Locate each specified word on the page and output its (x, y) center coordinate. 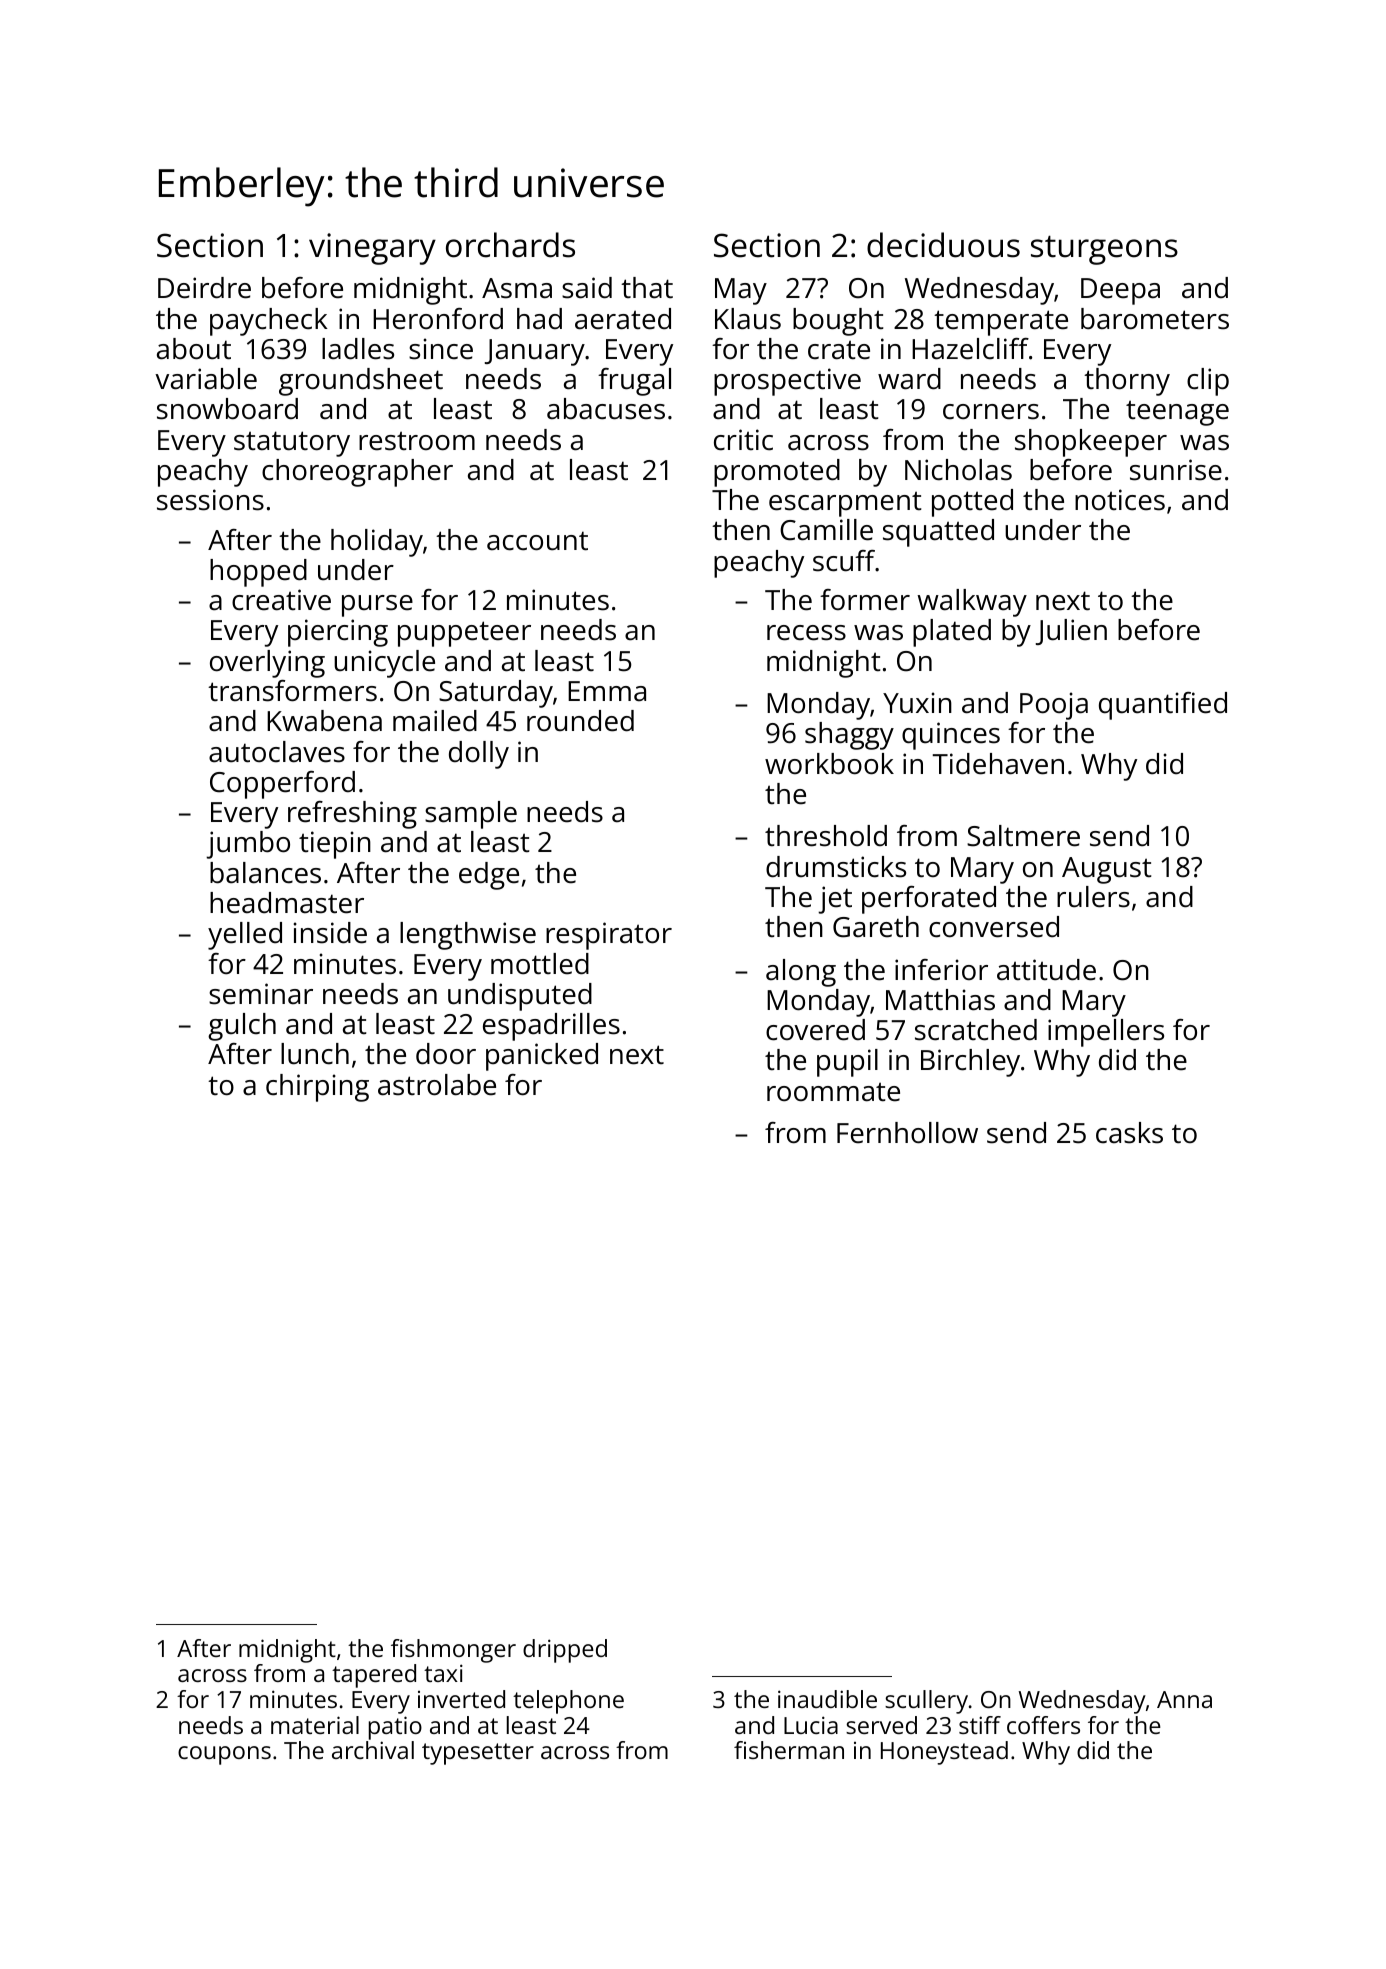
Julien (1071, 632)
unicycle (384, 664)
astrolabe (437, 1085)
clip (1208, 382)
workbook (829, 764)
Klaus (748, 319)
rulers (1093, 897)
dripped (565, 1651)
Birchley (970, 1063)
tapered (374, 1676)
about (194, 349)
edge (489, 876)
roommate (833, 1092)
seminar (261, 994)
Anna (1184, 1699)
